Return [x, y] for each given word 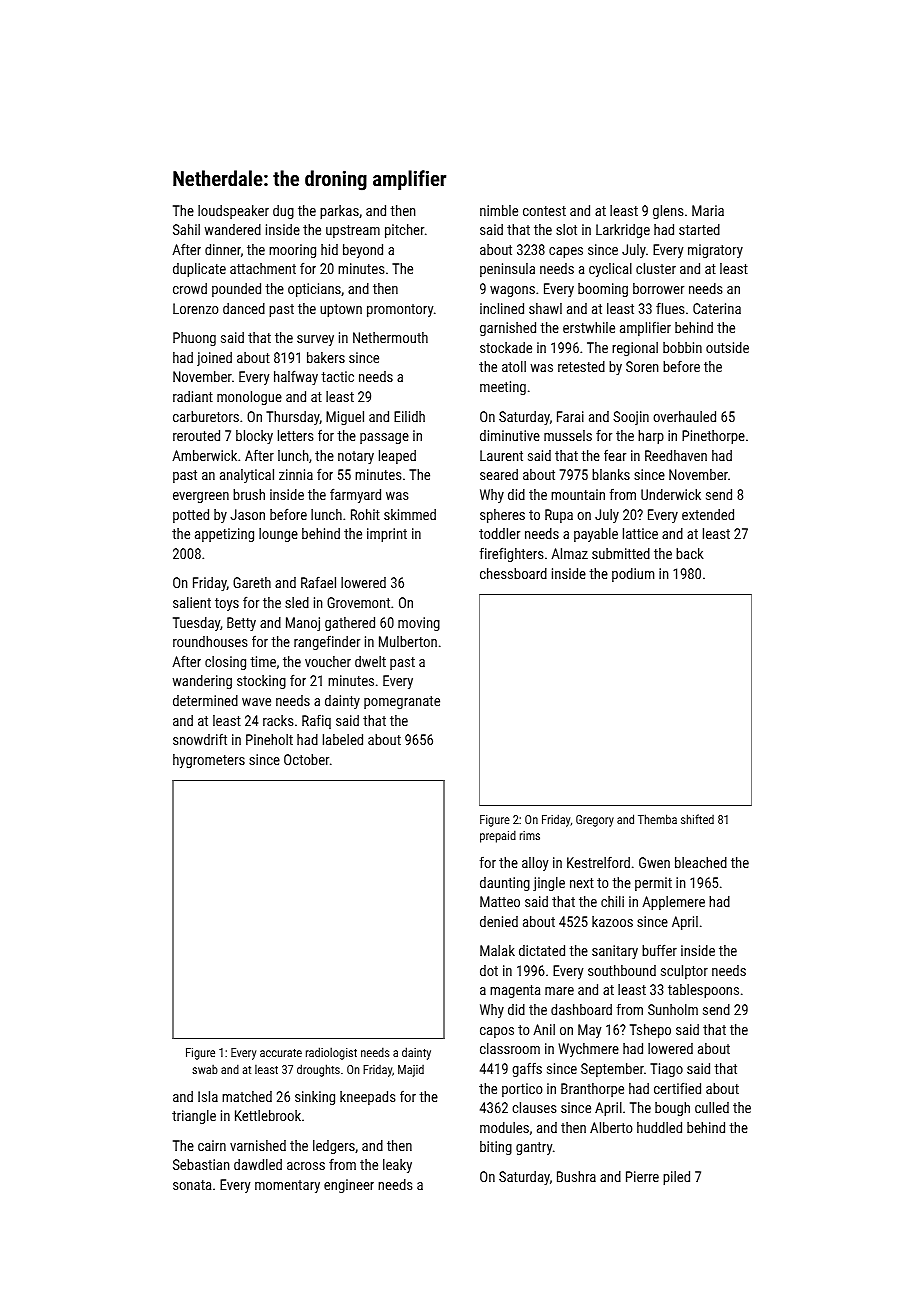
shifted [697, 819]
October [306, 759]
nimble [499, 210]
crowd [190, 288]
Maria [708, 210]
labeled [343, 739]
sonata [192, 1185]
